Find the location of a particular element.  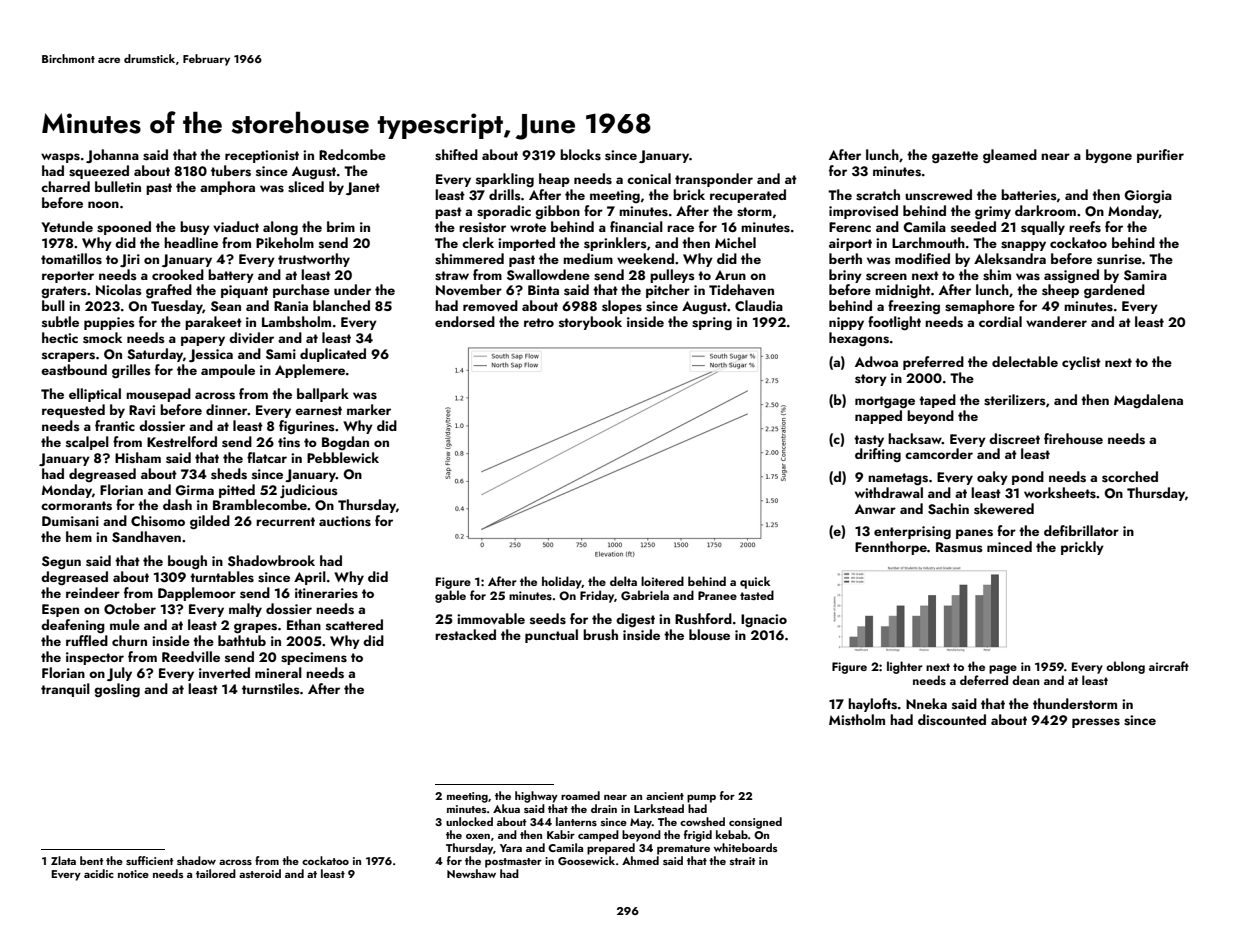

papery is located at coordinates (203, 341).
